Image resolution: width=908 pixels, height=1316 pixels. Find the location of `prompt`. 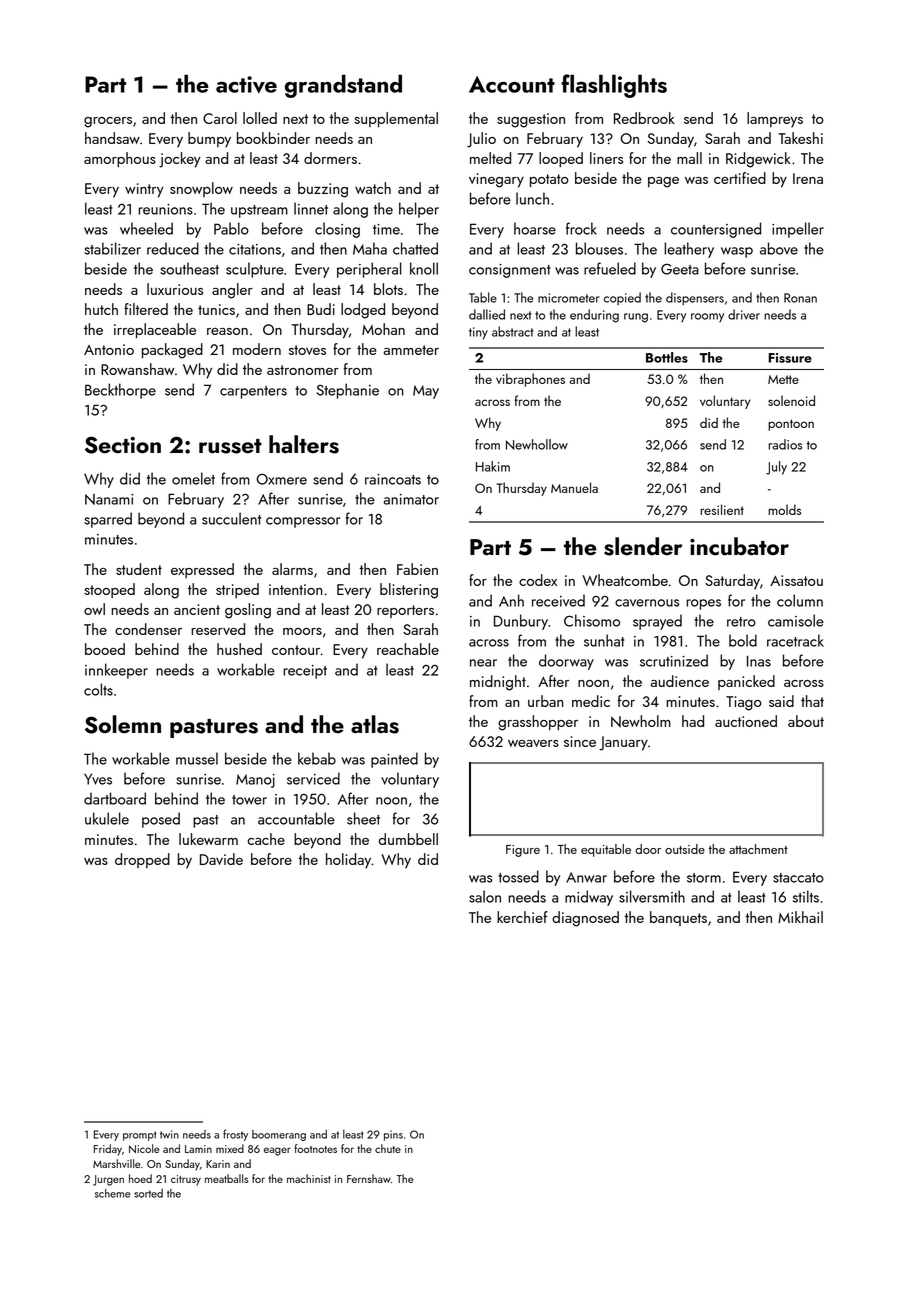

prompt is located at coordinates (140, 1136).
